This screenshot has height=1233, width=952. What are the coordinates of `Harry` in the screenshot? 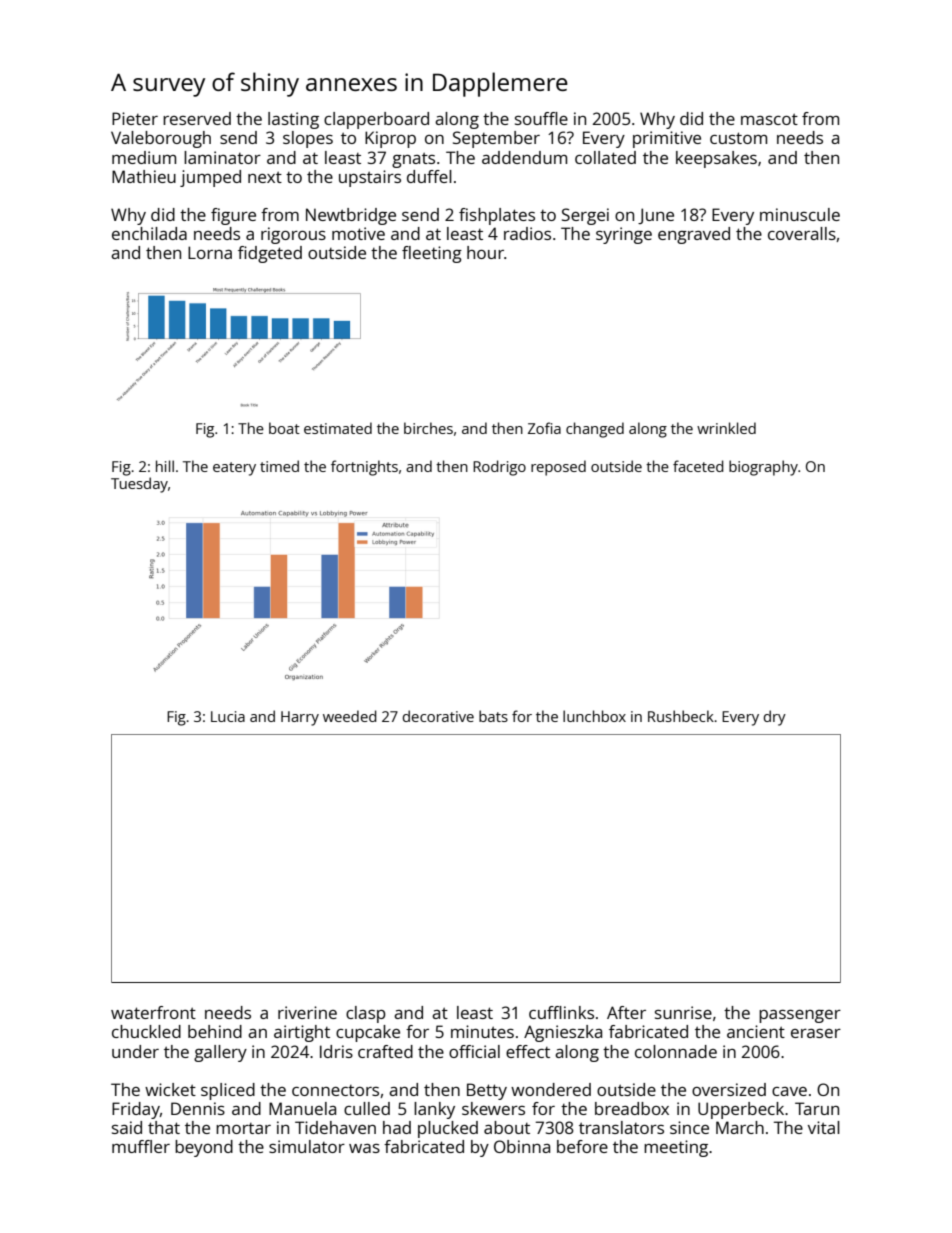 It's located at (300, 718).
